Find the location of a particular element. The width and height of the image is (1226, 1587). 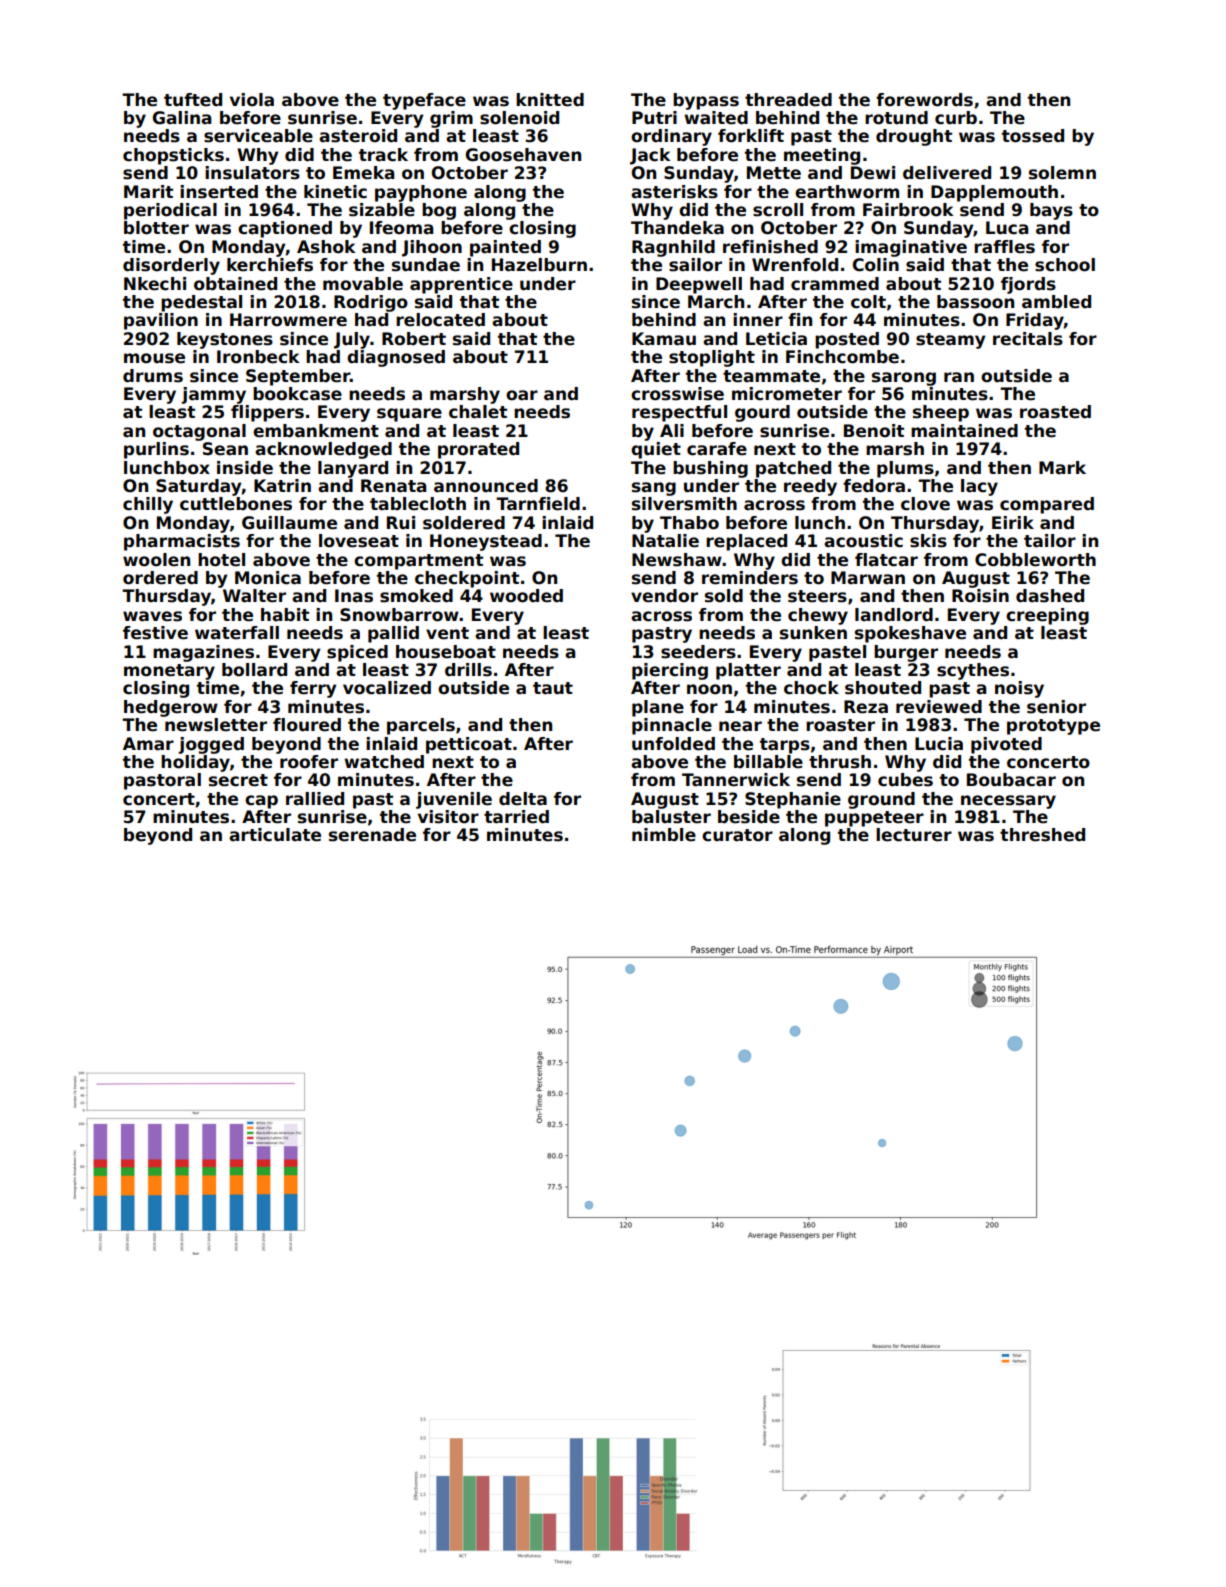

keystones is located at coordinates (225, 340).
